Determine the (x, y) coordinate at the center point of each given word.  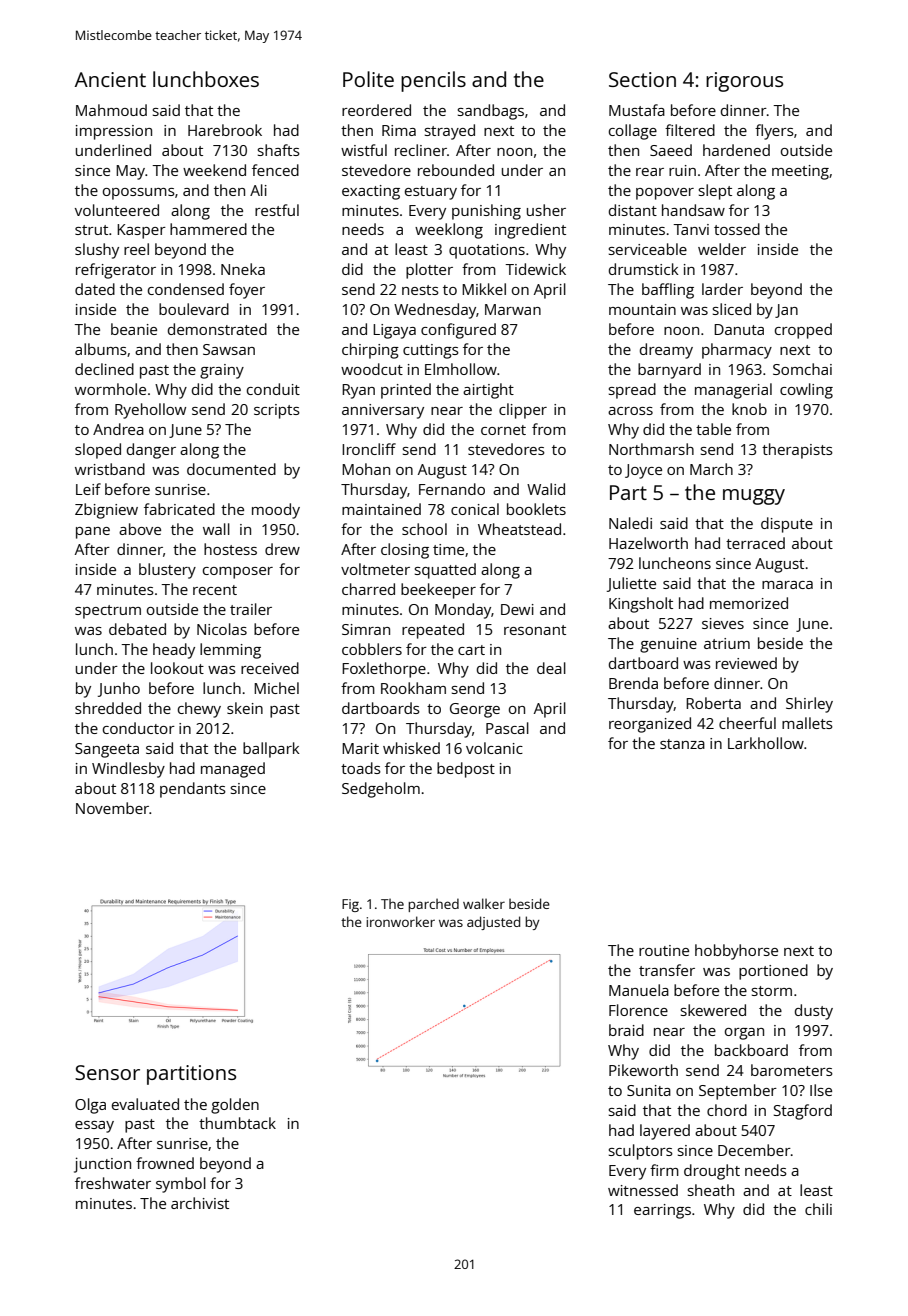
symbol (181, 1185)
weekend (214, 170)
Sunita (649, 1090)
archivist (200, 1203)
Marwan (513, 309)
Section (642, 79)
